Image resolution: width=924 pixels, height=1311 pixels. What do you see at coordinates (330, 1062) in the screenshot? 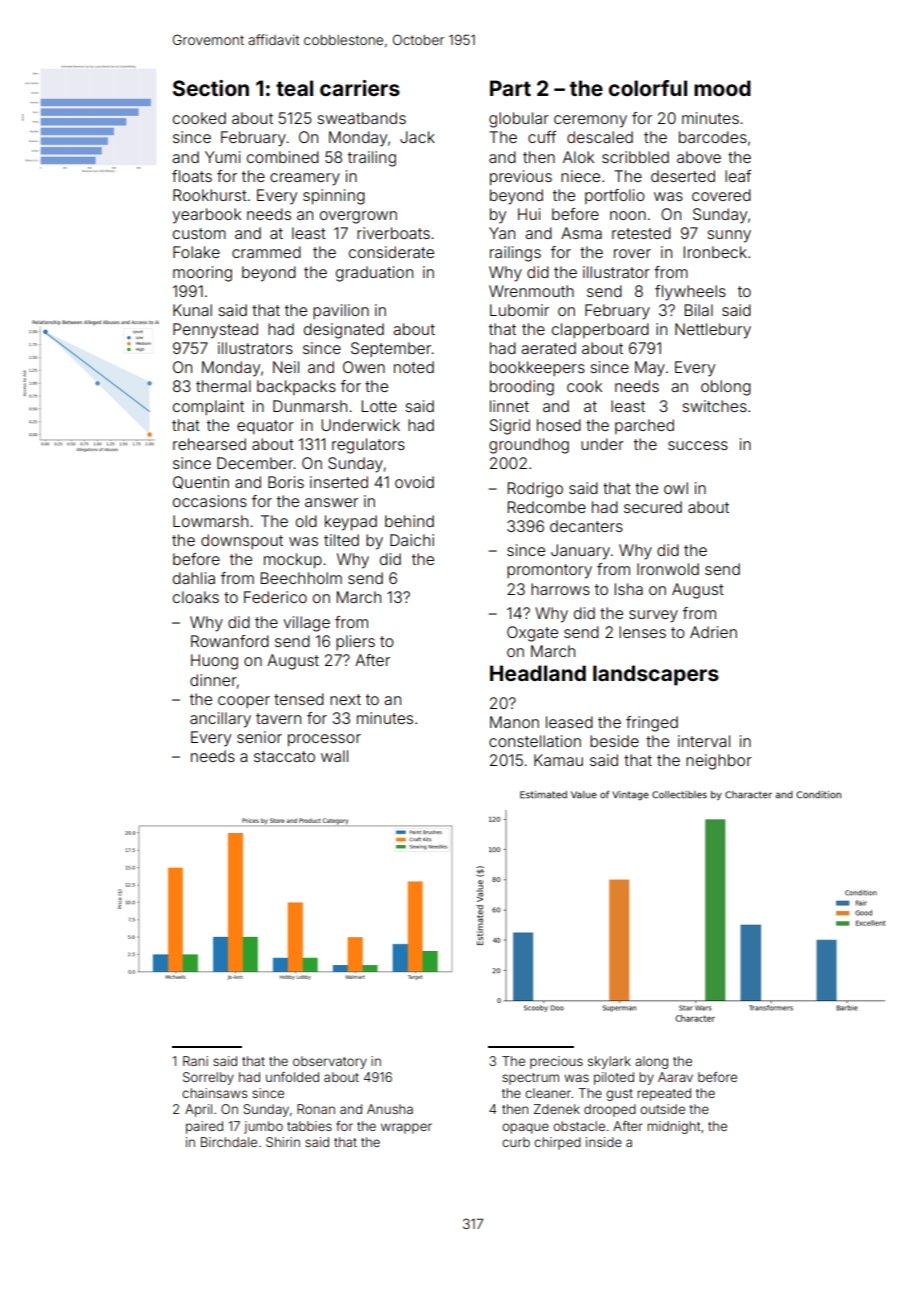
I see `observatory` at bounding box center [330, 1062].
